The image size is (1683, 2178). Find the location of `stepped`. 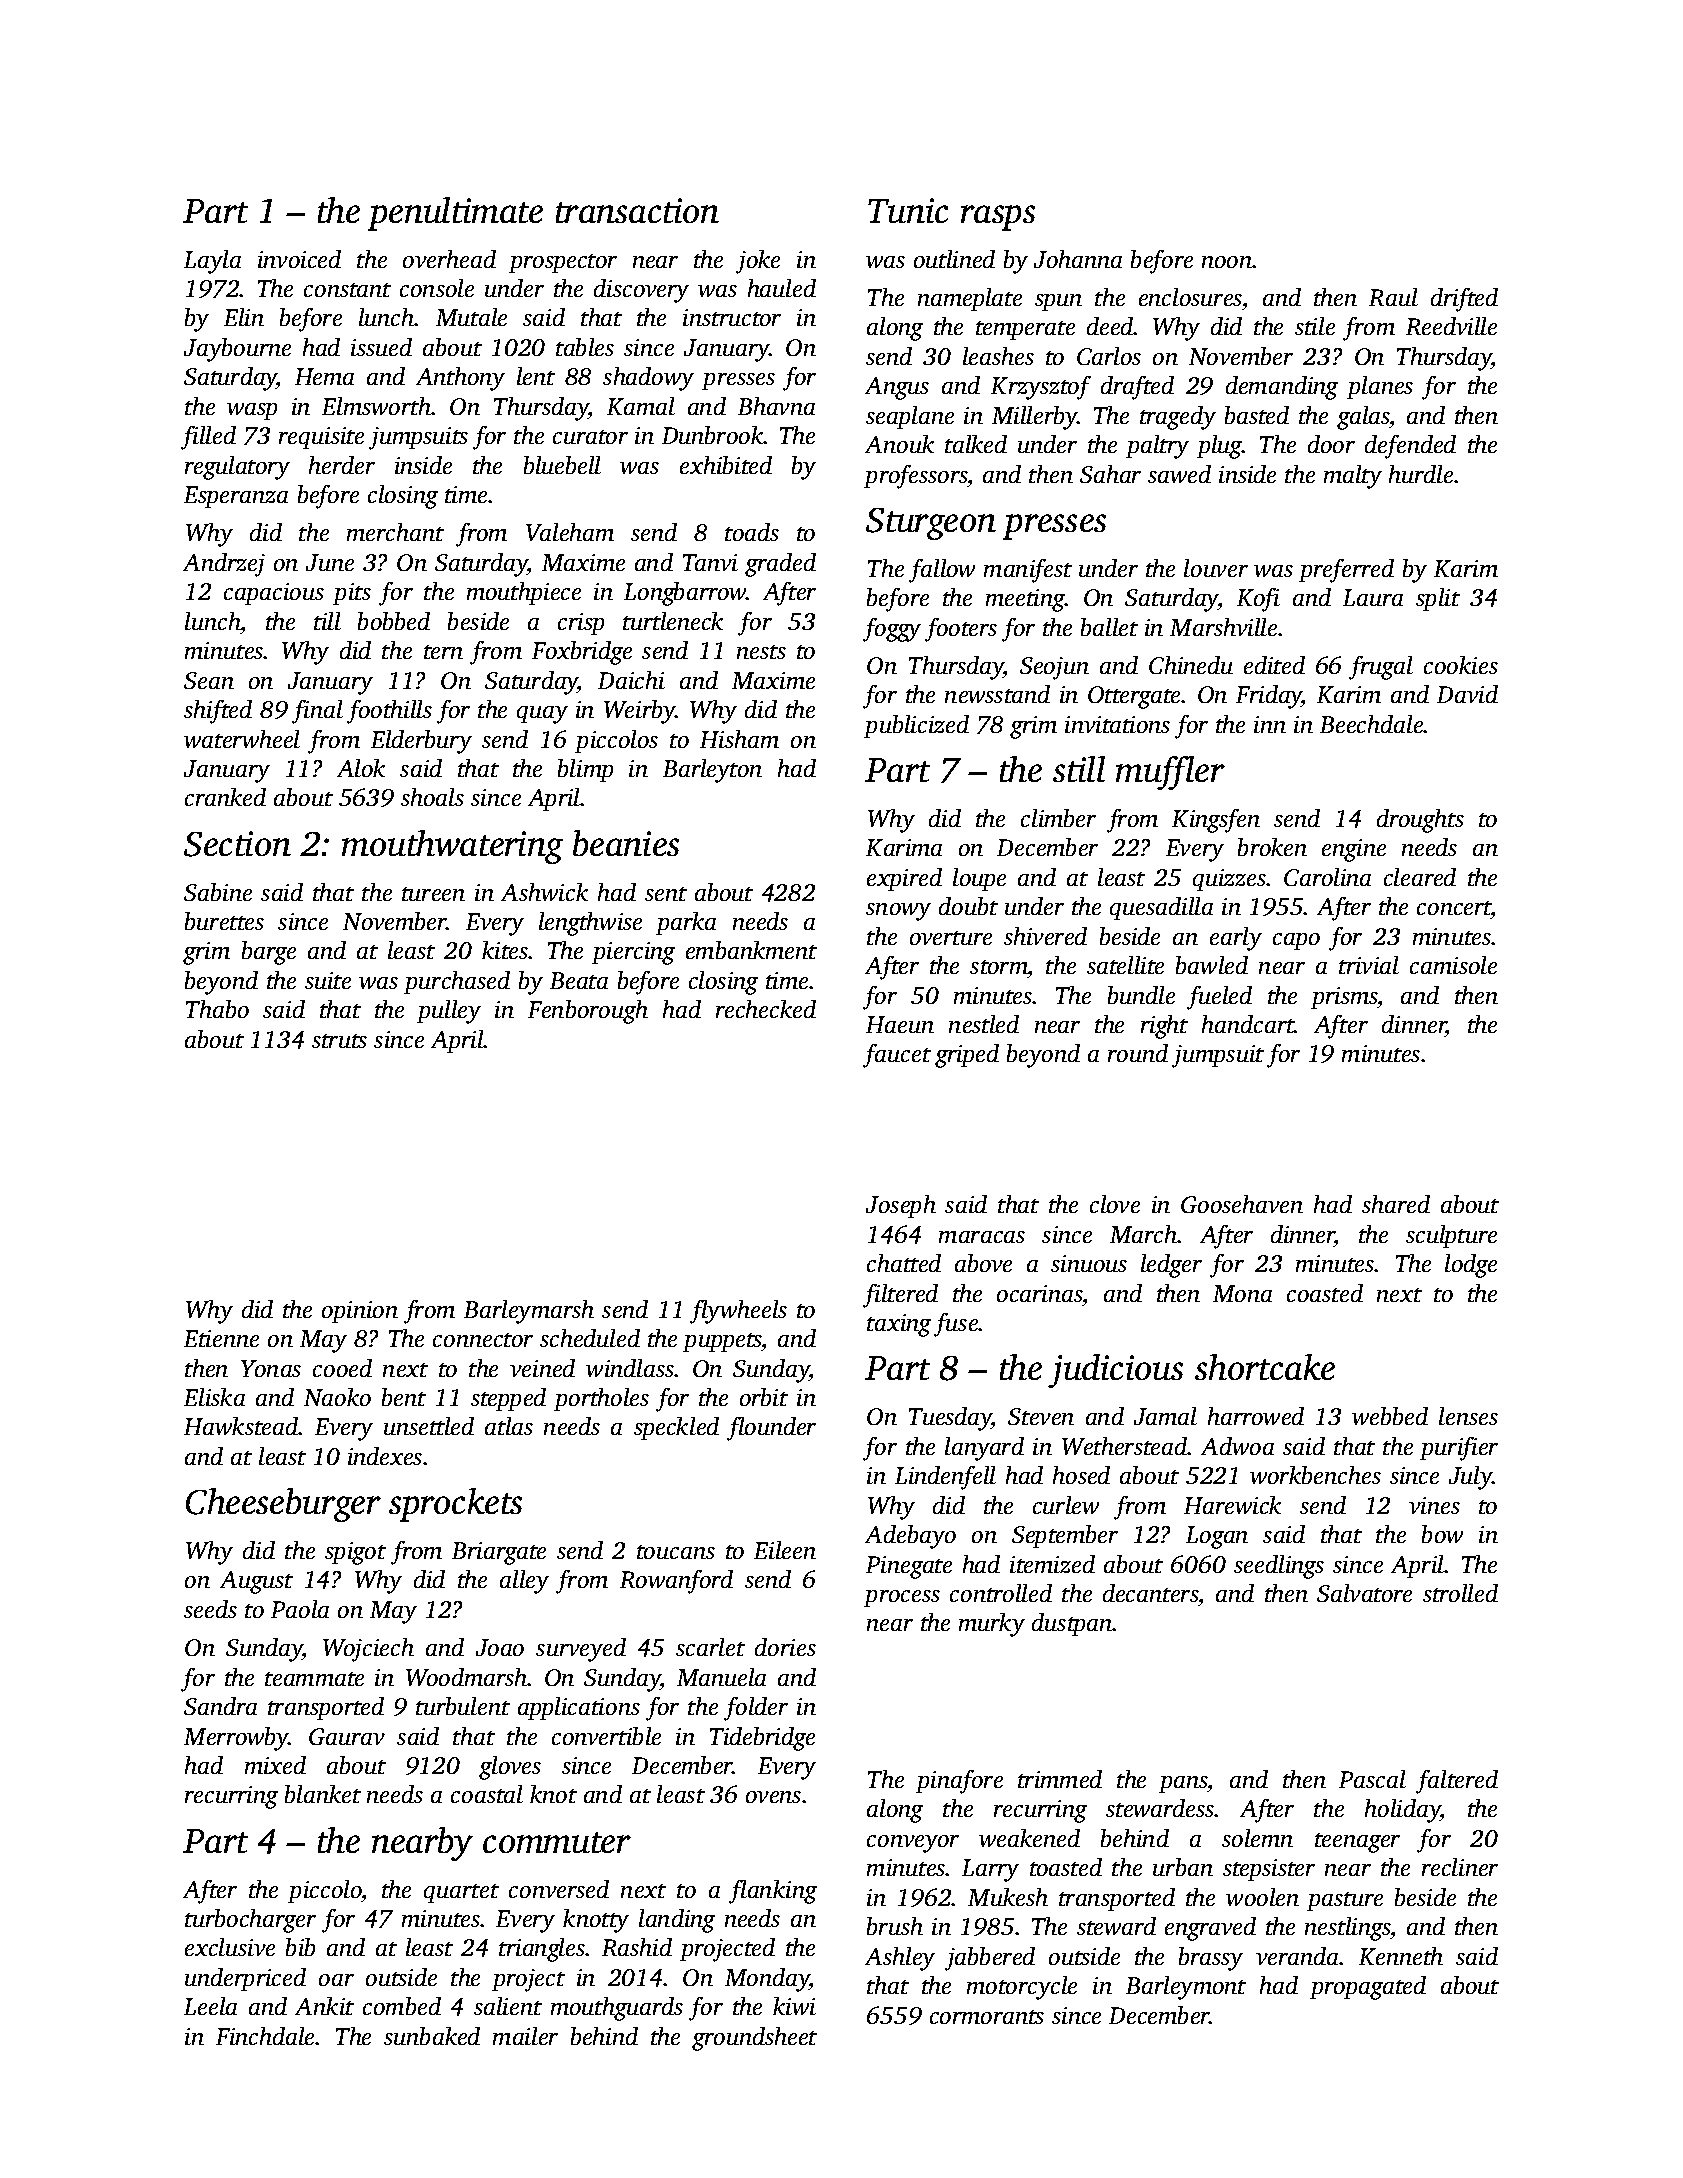

stepped is located at coordinates (508, 1399).
